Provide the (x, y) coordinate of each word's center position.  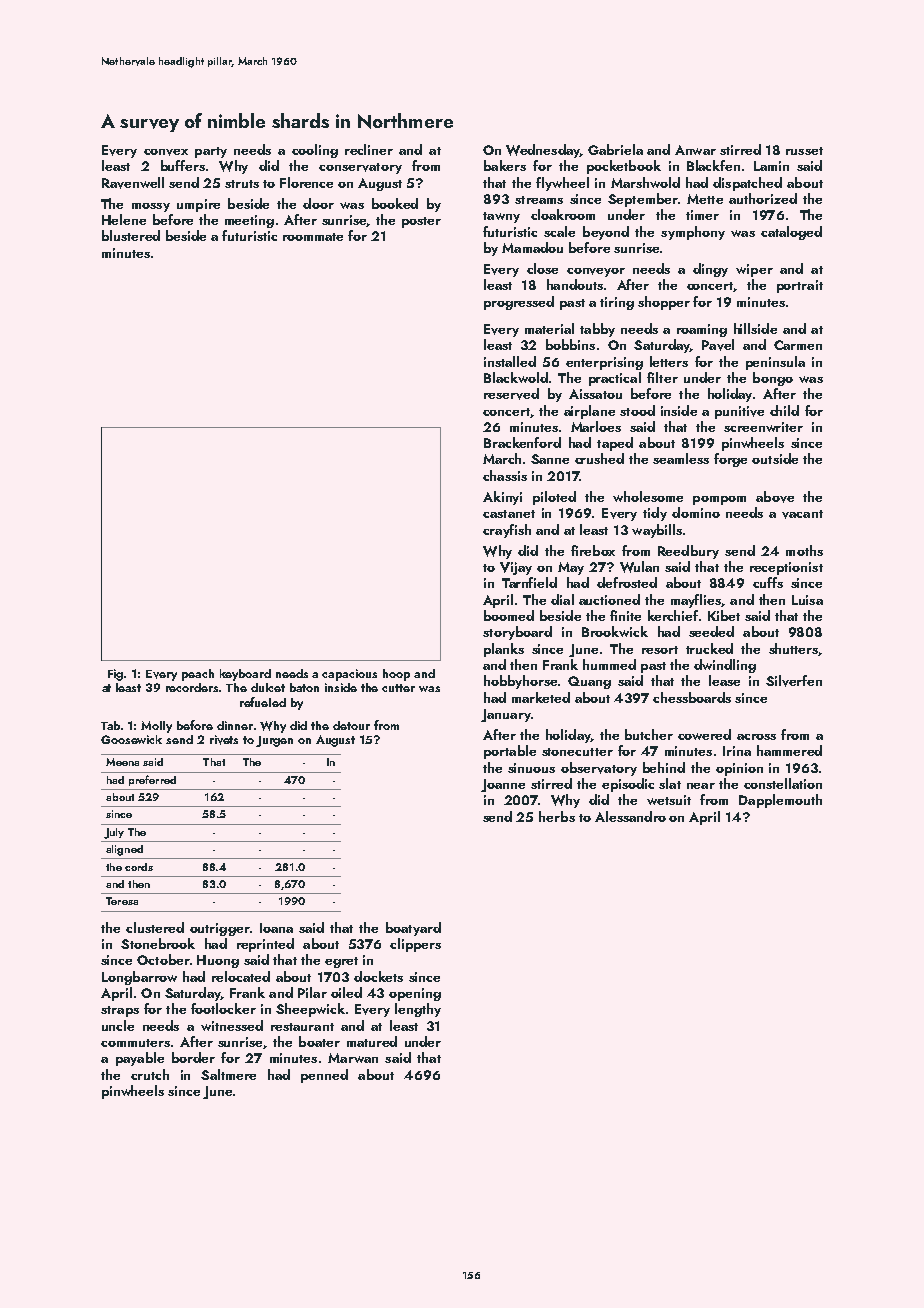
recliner (369, 149)
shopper (664, 303)
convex (166, 152)
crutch (150, 1074)
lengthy (418, 1010)
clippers (415, 945)
